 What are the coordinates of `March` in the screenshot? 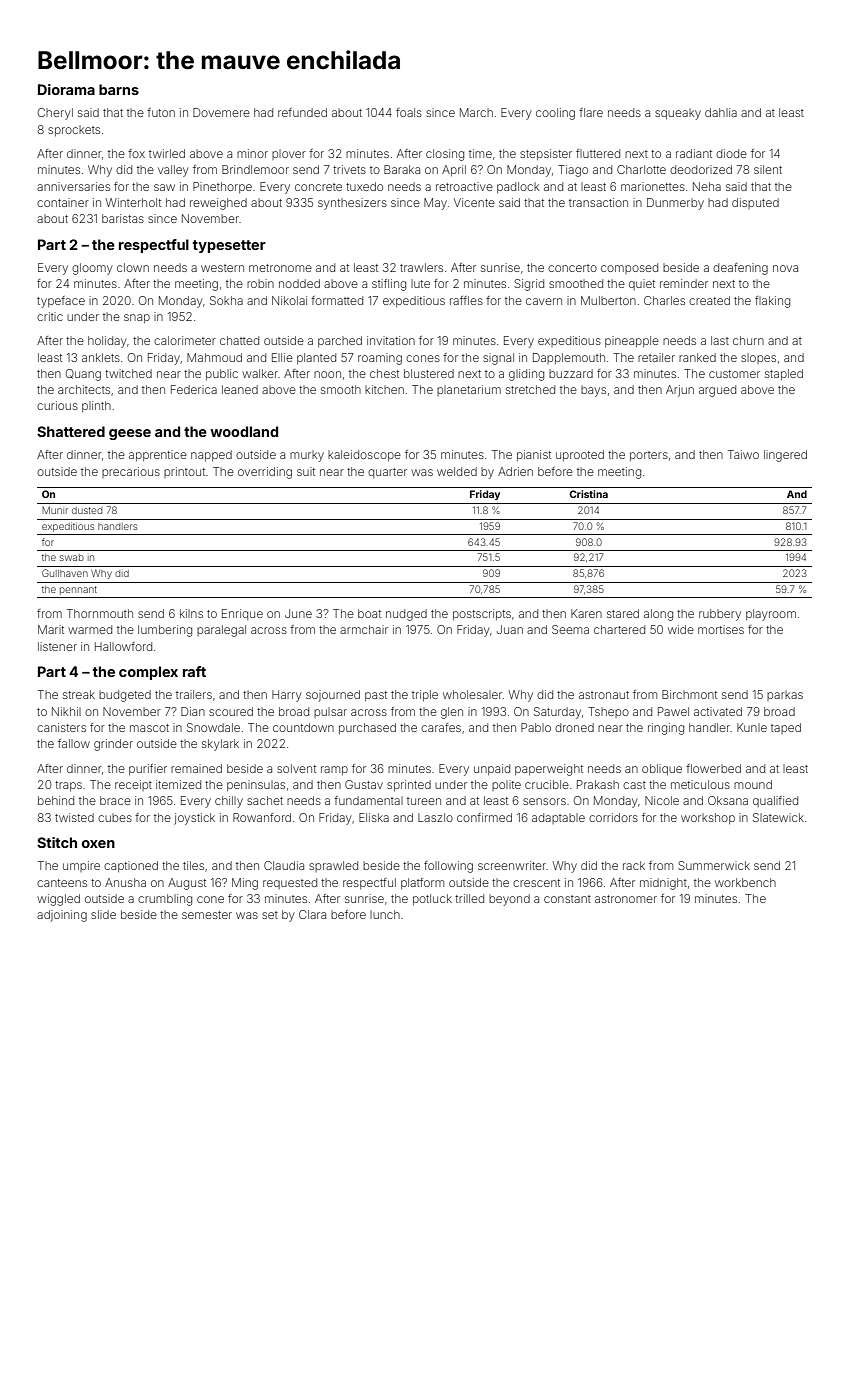 It's located at (476, 112).
